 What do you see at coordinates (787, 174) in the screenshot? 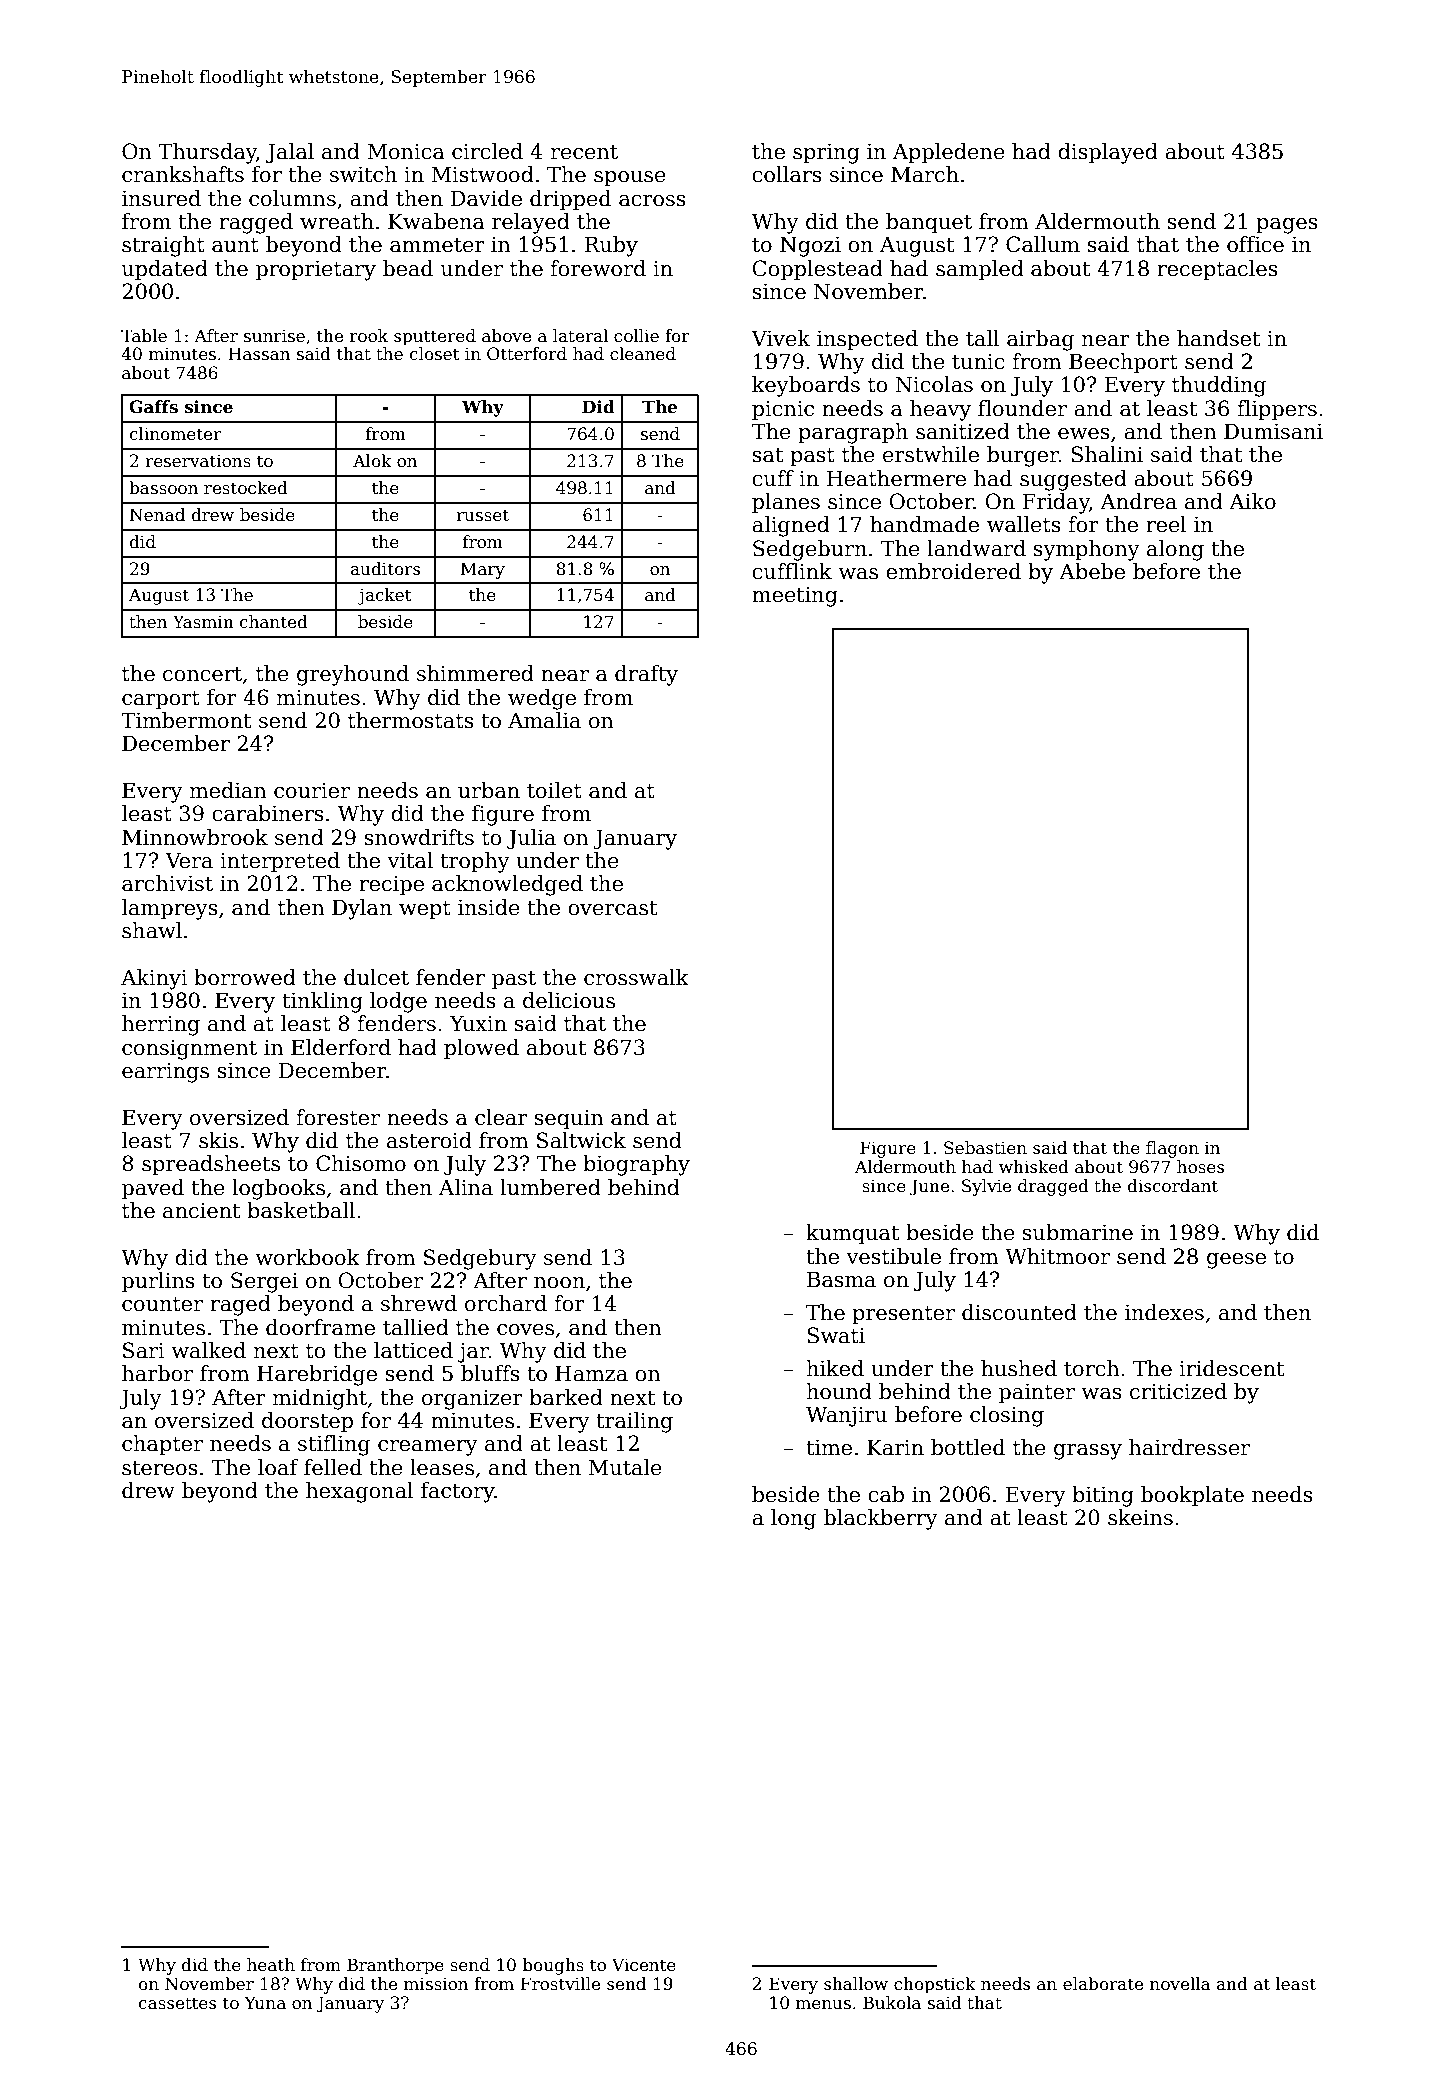
I see `collars` at bounding box center [787, 174].
